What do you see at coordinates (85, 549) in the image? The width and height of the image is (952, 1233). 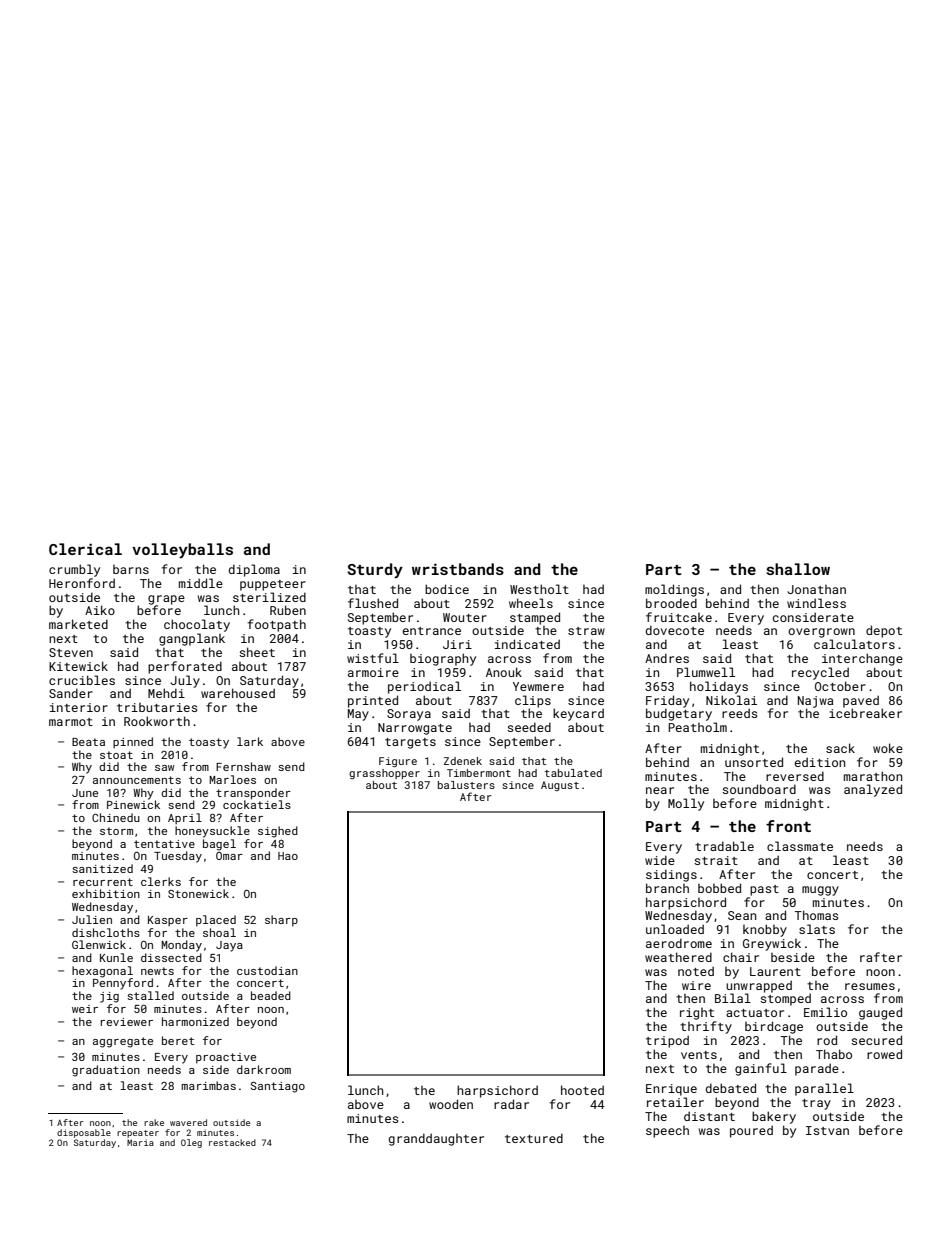 I see `Clerical` at bounding box center [85, 549].
